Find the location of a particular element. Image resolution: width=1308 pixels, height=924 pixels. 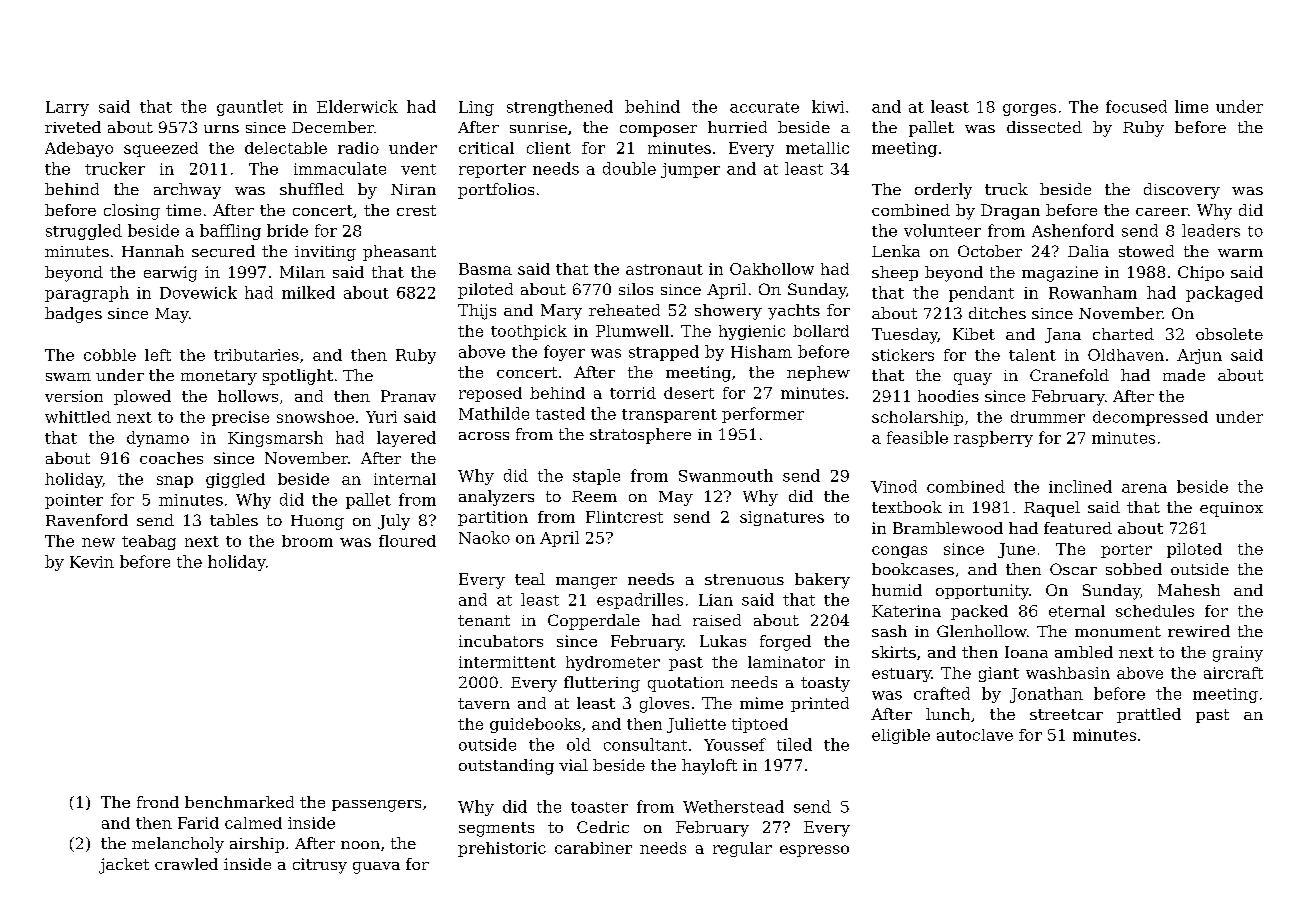

tavern is located at coordinates (484, 703).
